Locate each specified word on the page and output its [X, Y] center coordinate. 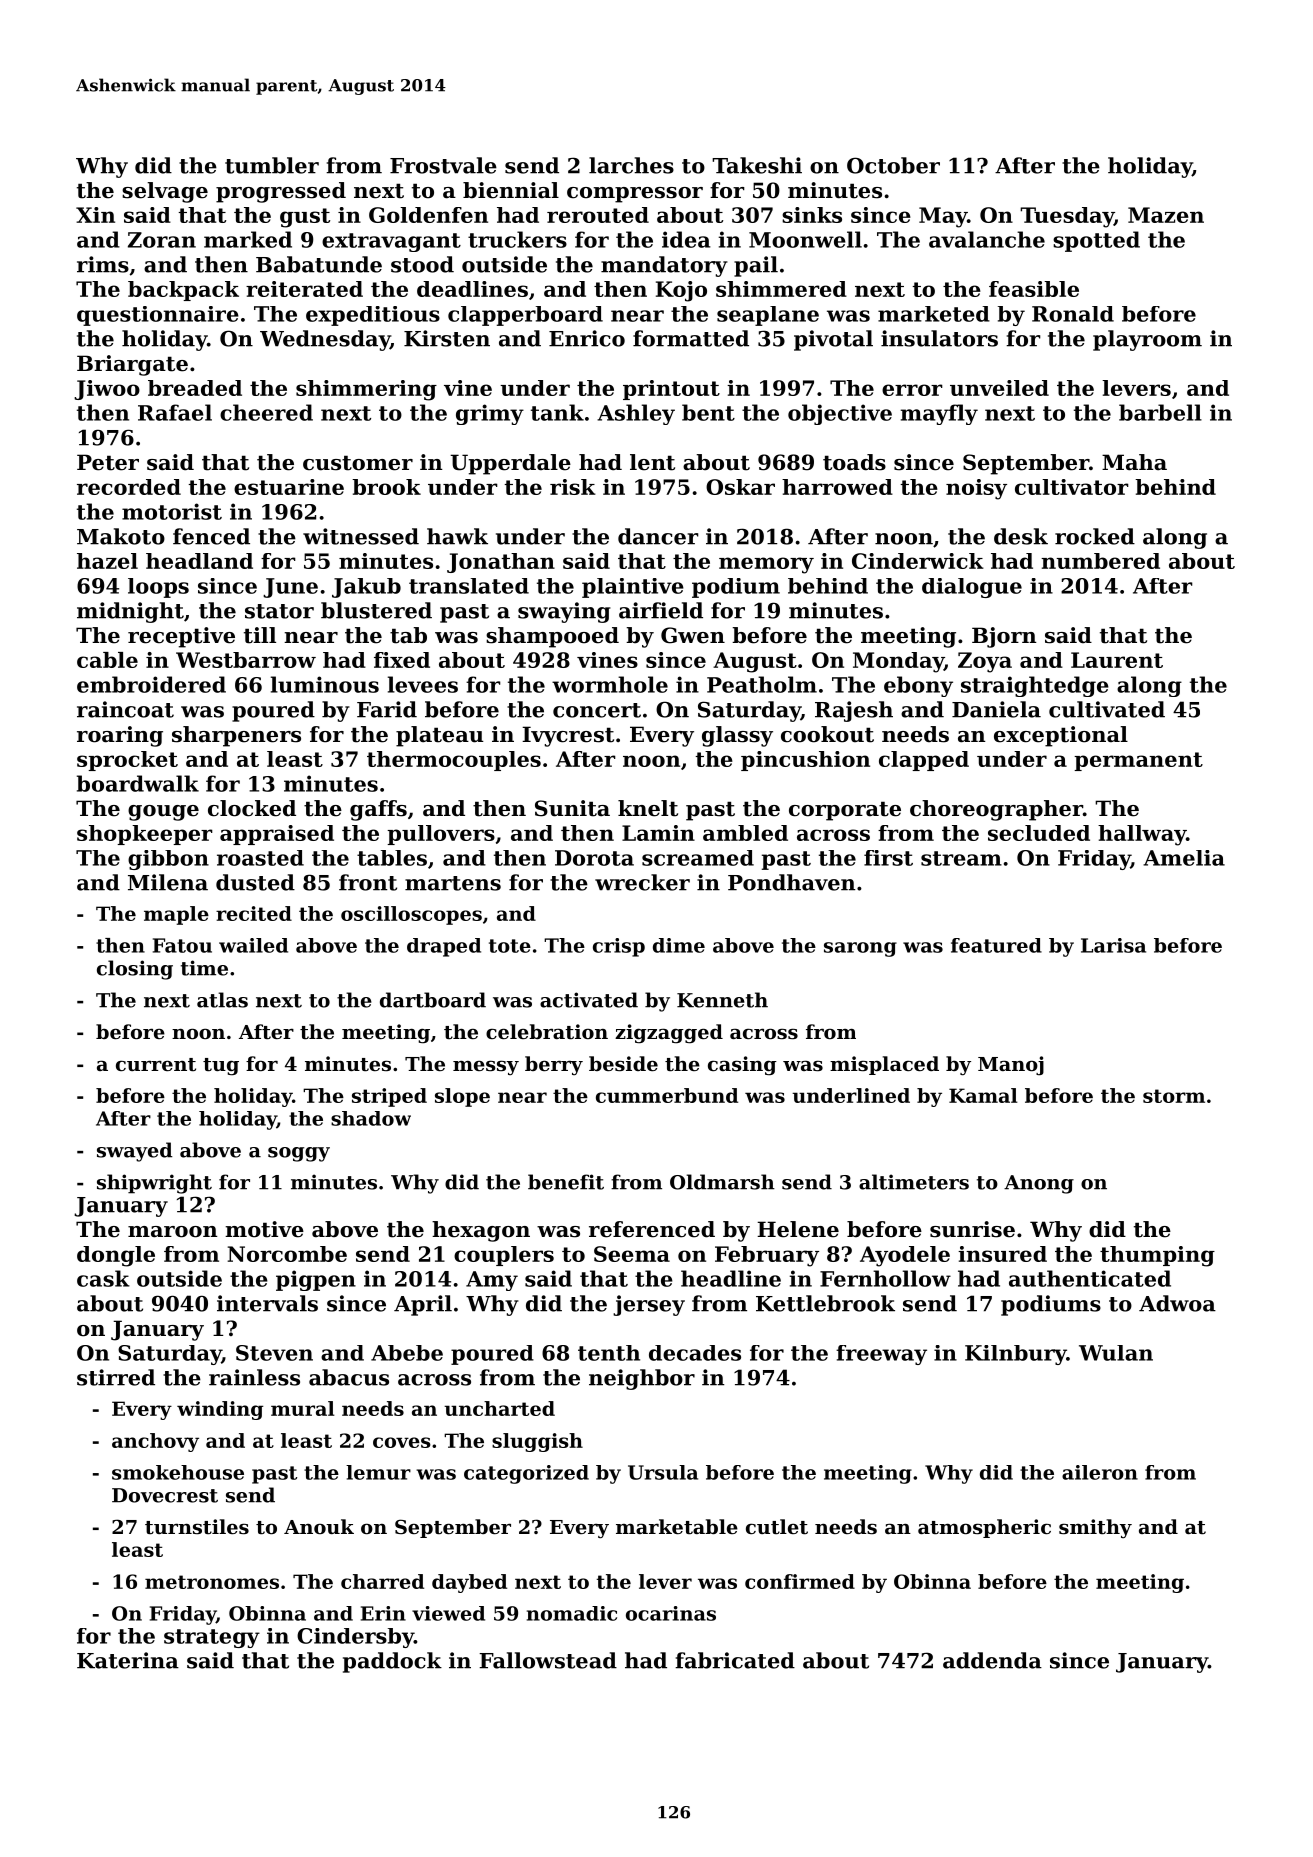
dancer [658, 536]
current [156, 1064]
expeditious [373, 316]
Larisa [1113, 945]
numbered [1100, 561]
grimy [490, 414]
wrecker [642, 882]
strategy [212, 1638]
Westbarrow [246, 660]
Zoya [985, 662]
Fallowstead [548, 1660]
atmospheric [984, 1528]
